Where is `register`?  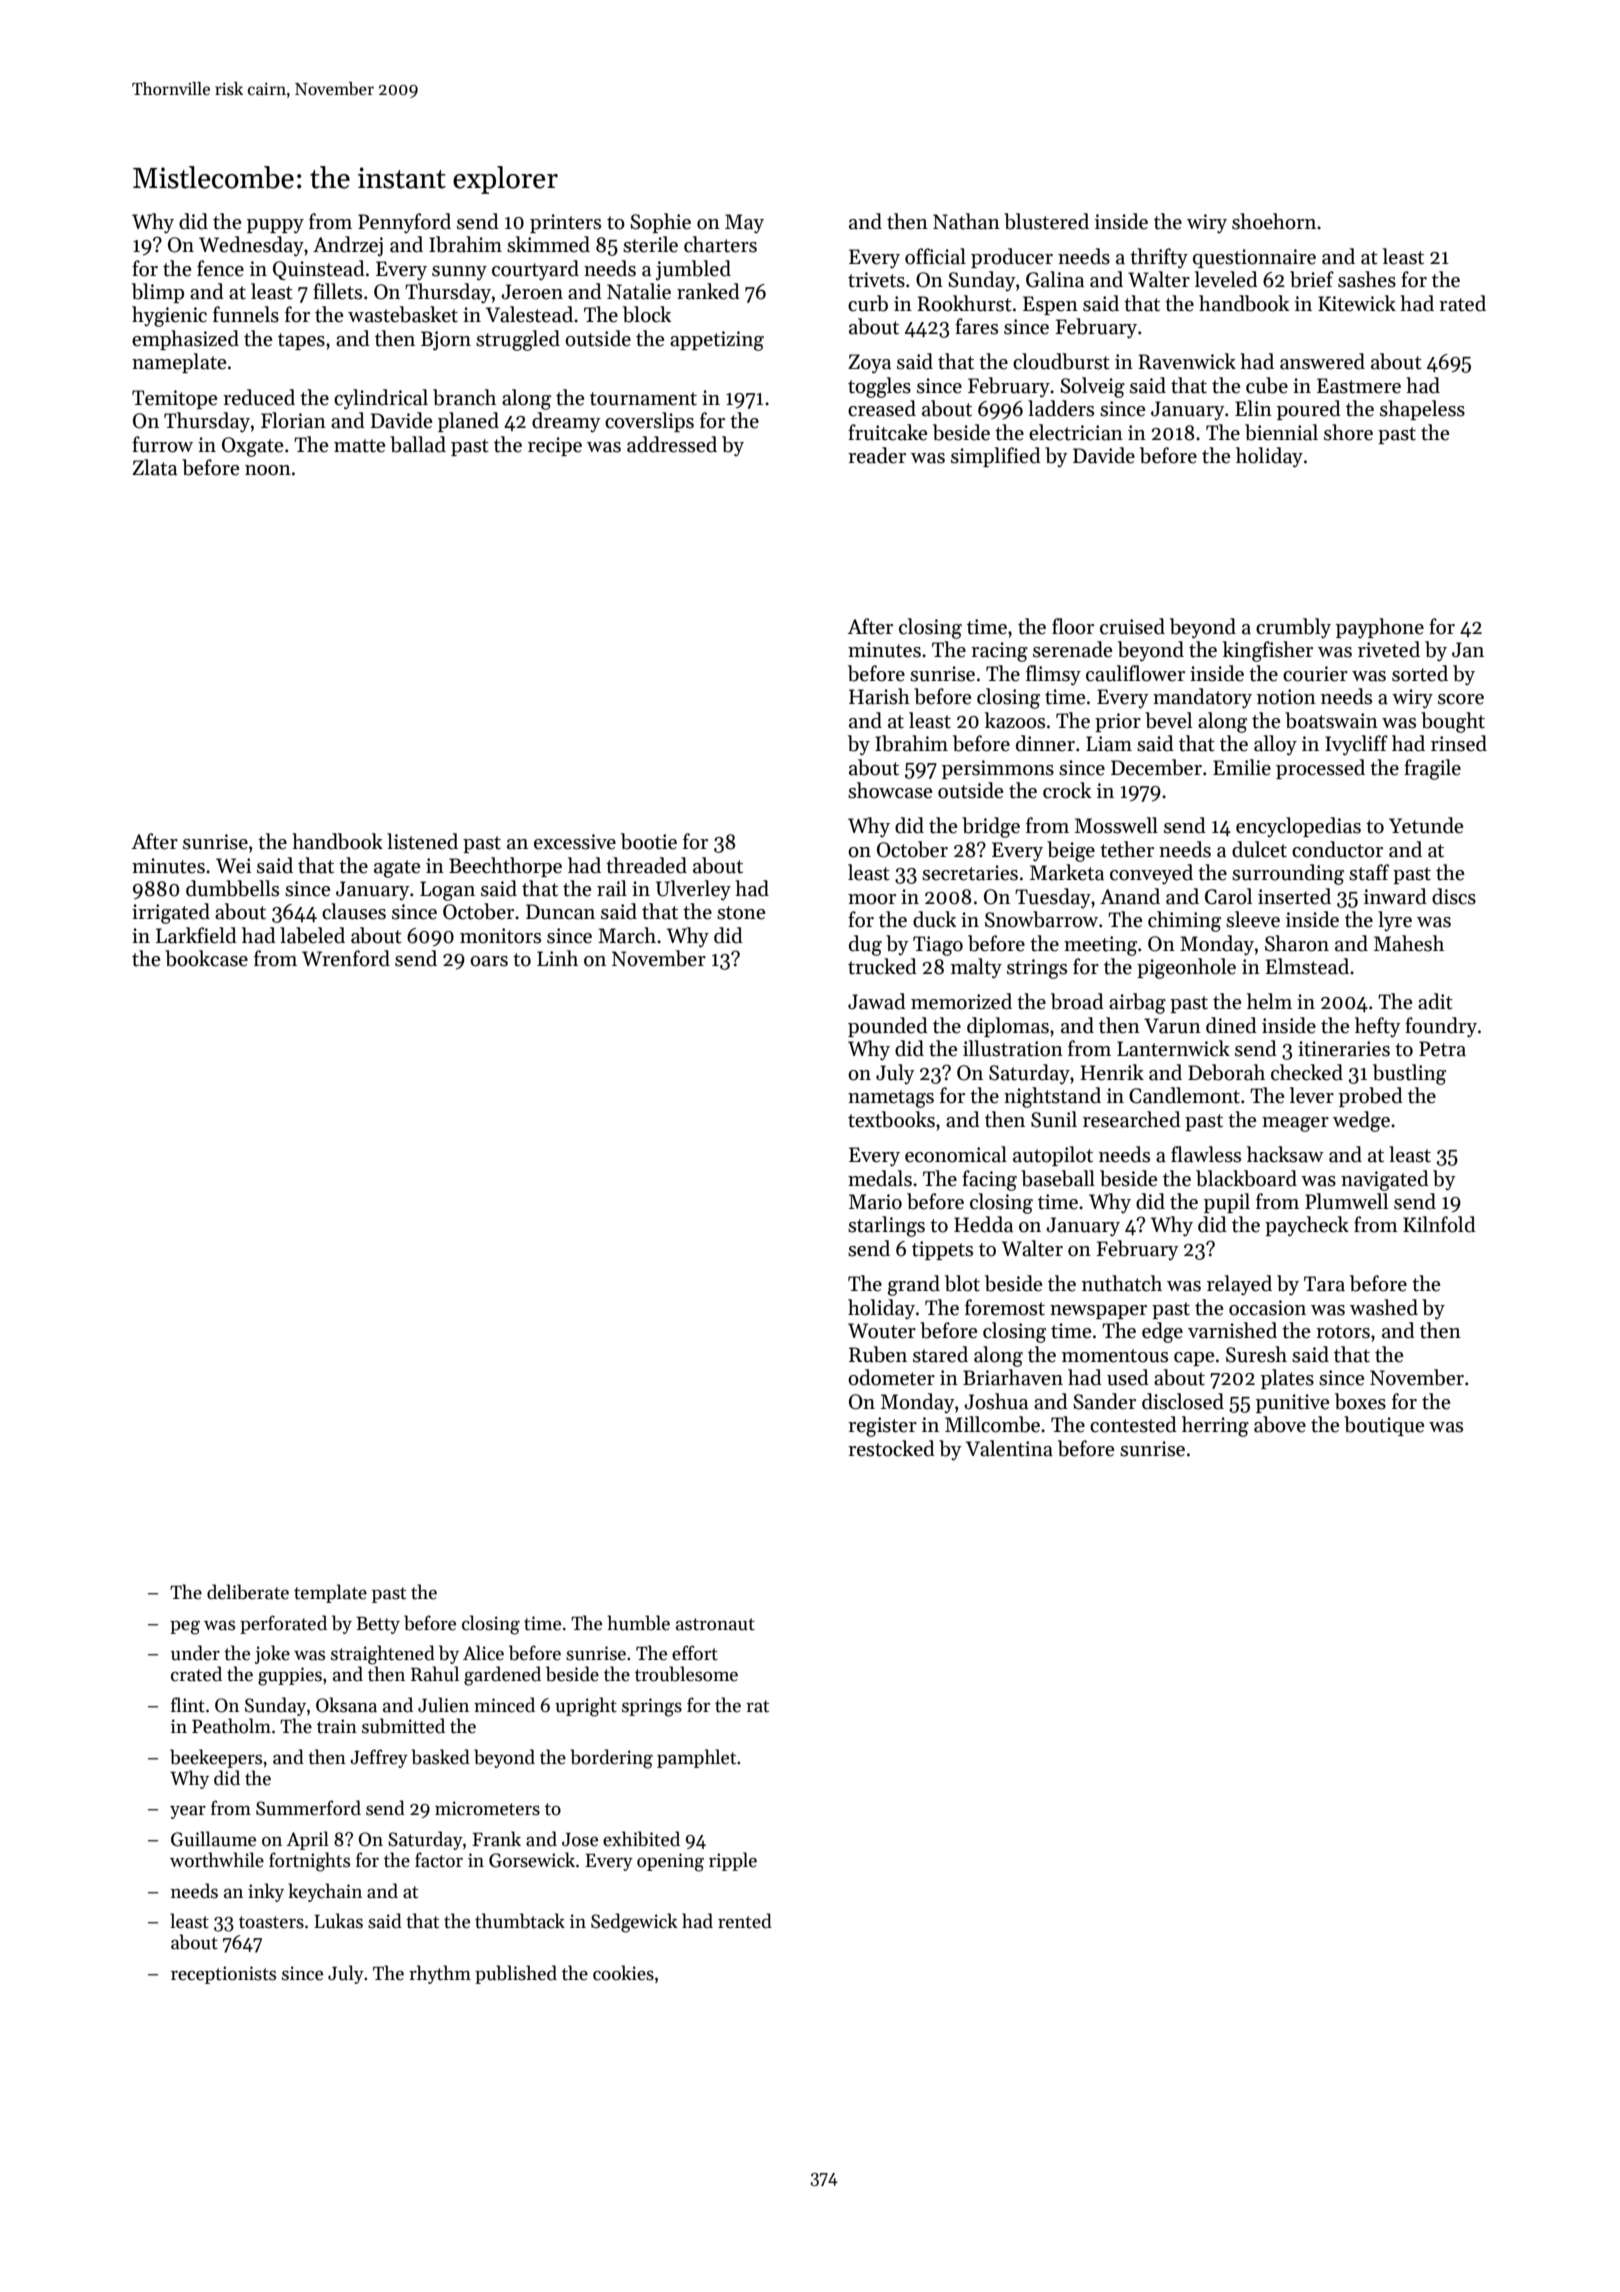
register is located at coordinates (882, 1427).
